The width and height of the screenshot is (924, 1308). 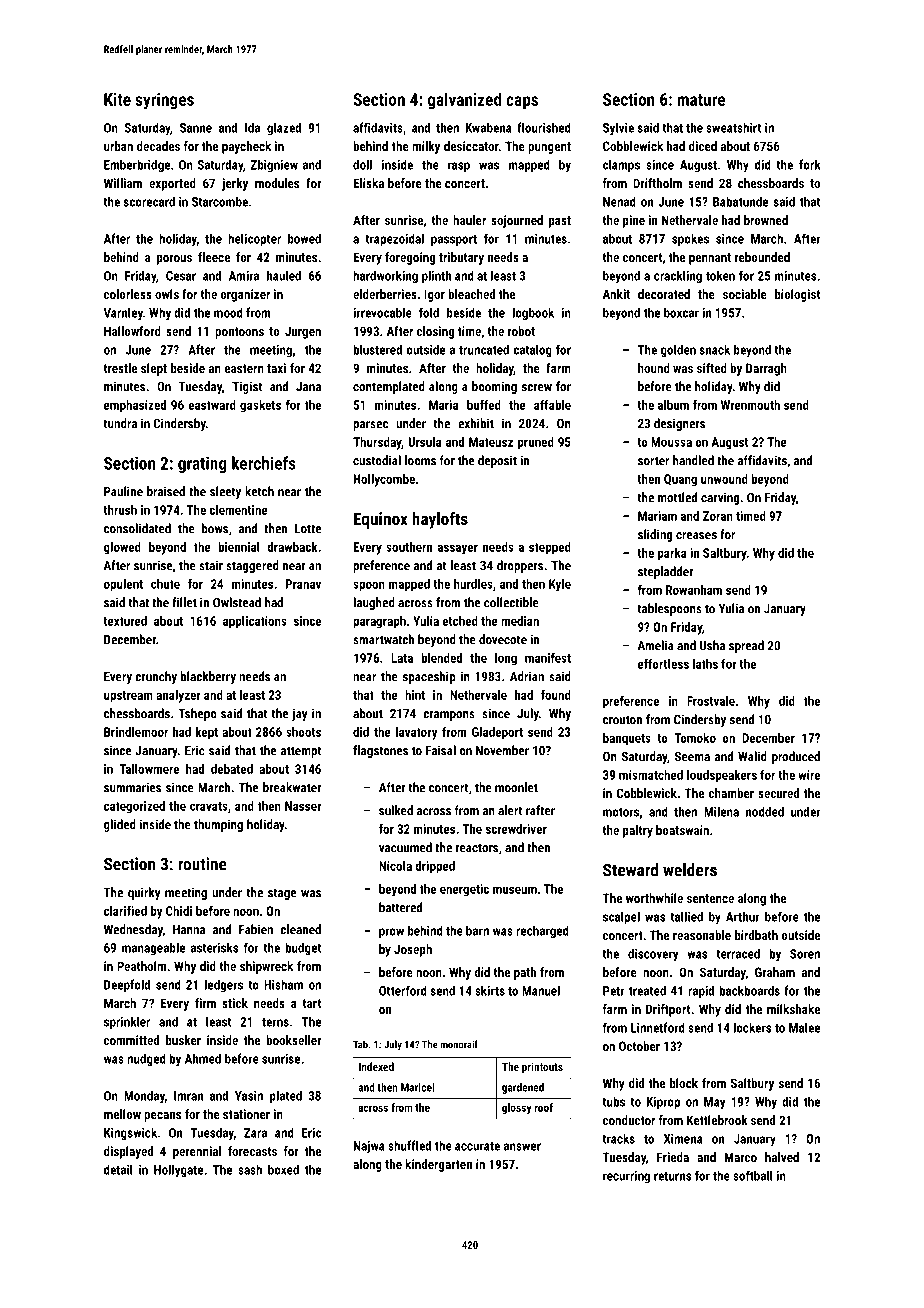 What do you see at coordinates (766, 220) in the screenshot?
I see `browned` at bounding box center [766, 220].
